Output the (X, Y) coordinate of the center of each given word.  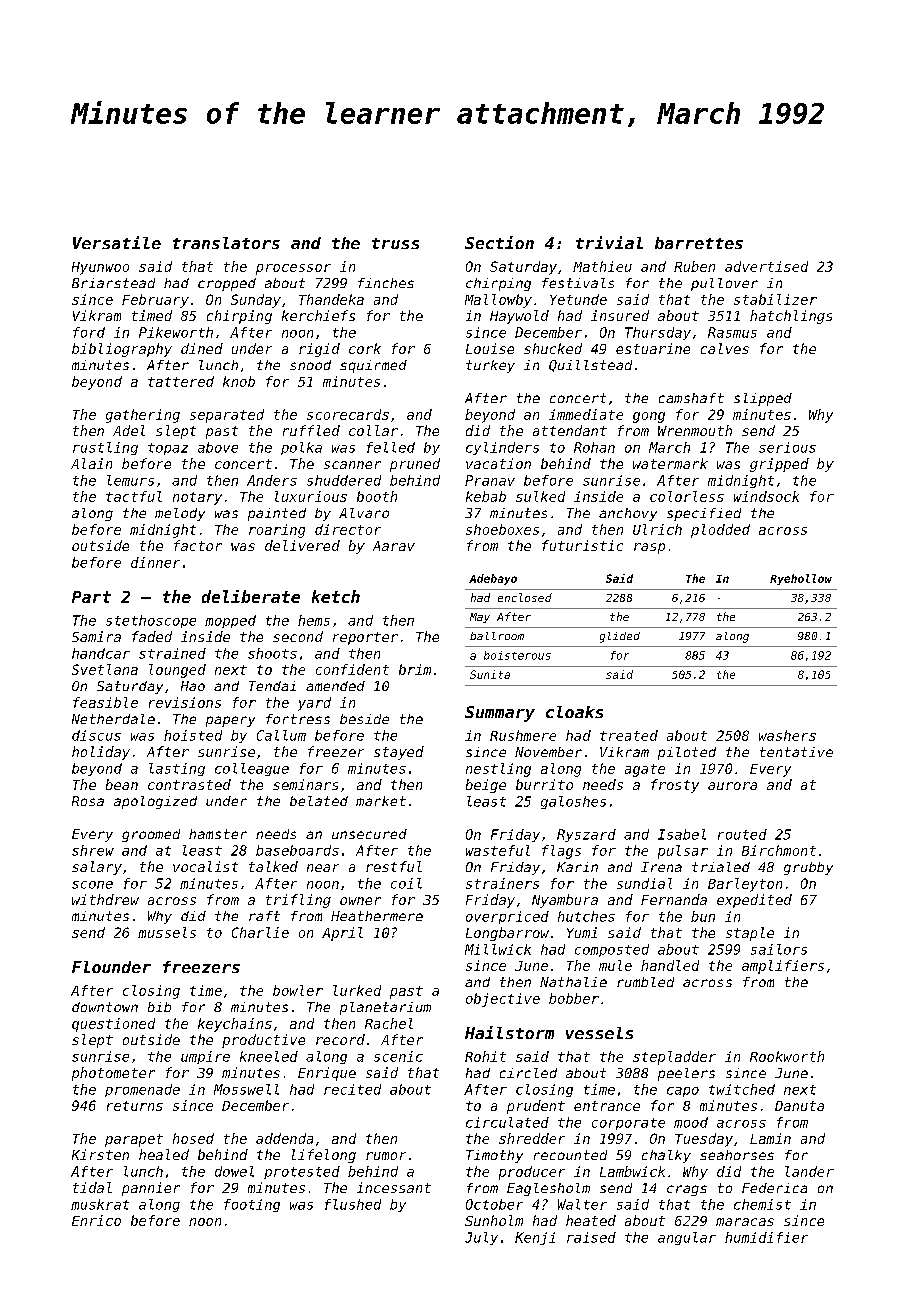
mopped (230, 621)
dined (202, 348)
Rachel (389, 1023)
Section (499, 242)
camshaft (691, 398)
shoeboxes (502, 529)
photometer (113, 1074)
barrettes (699, 243)
